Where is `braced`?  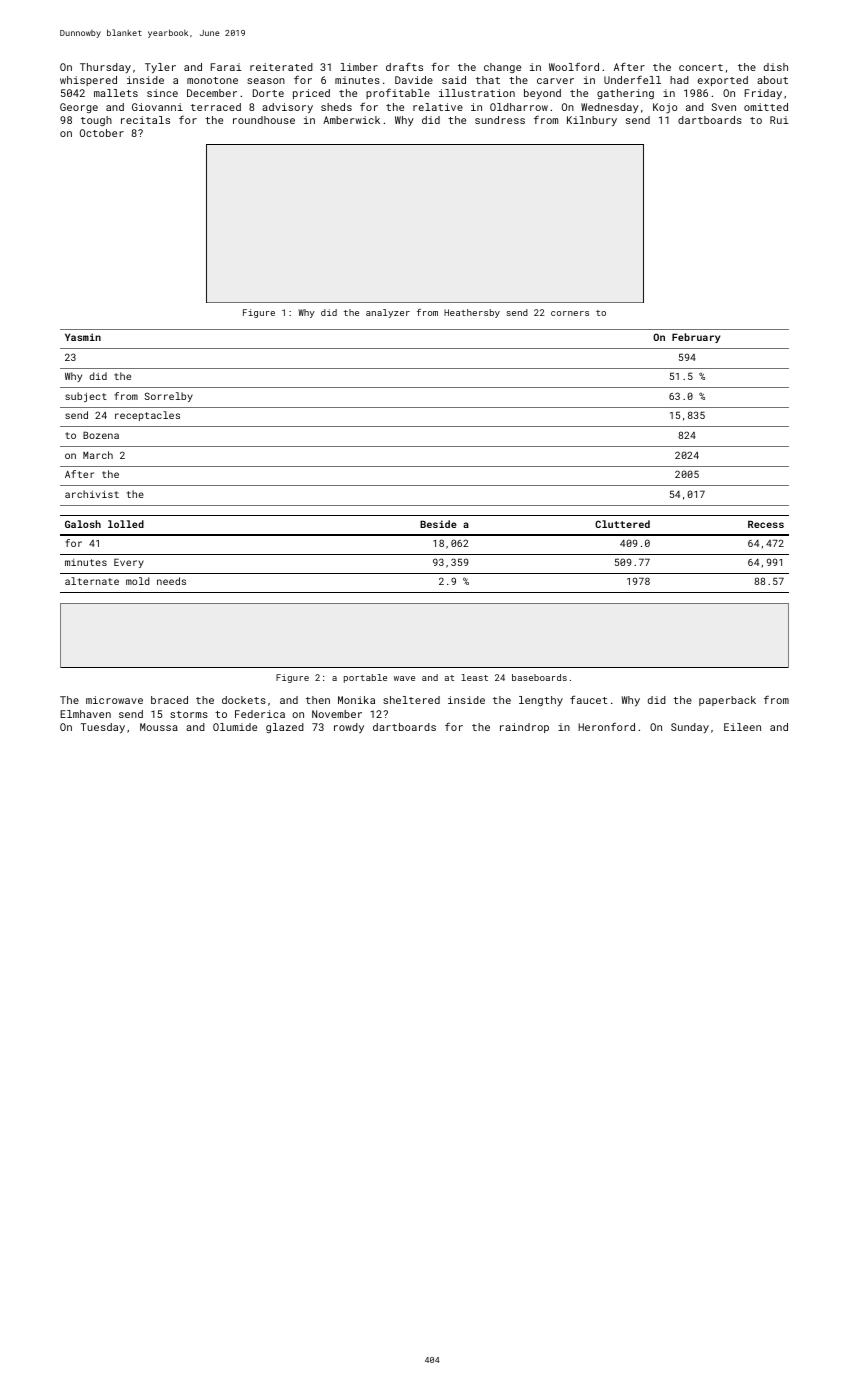
braced is located at coordinates (169, 700).
